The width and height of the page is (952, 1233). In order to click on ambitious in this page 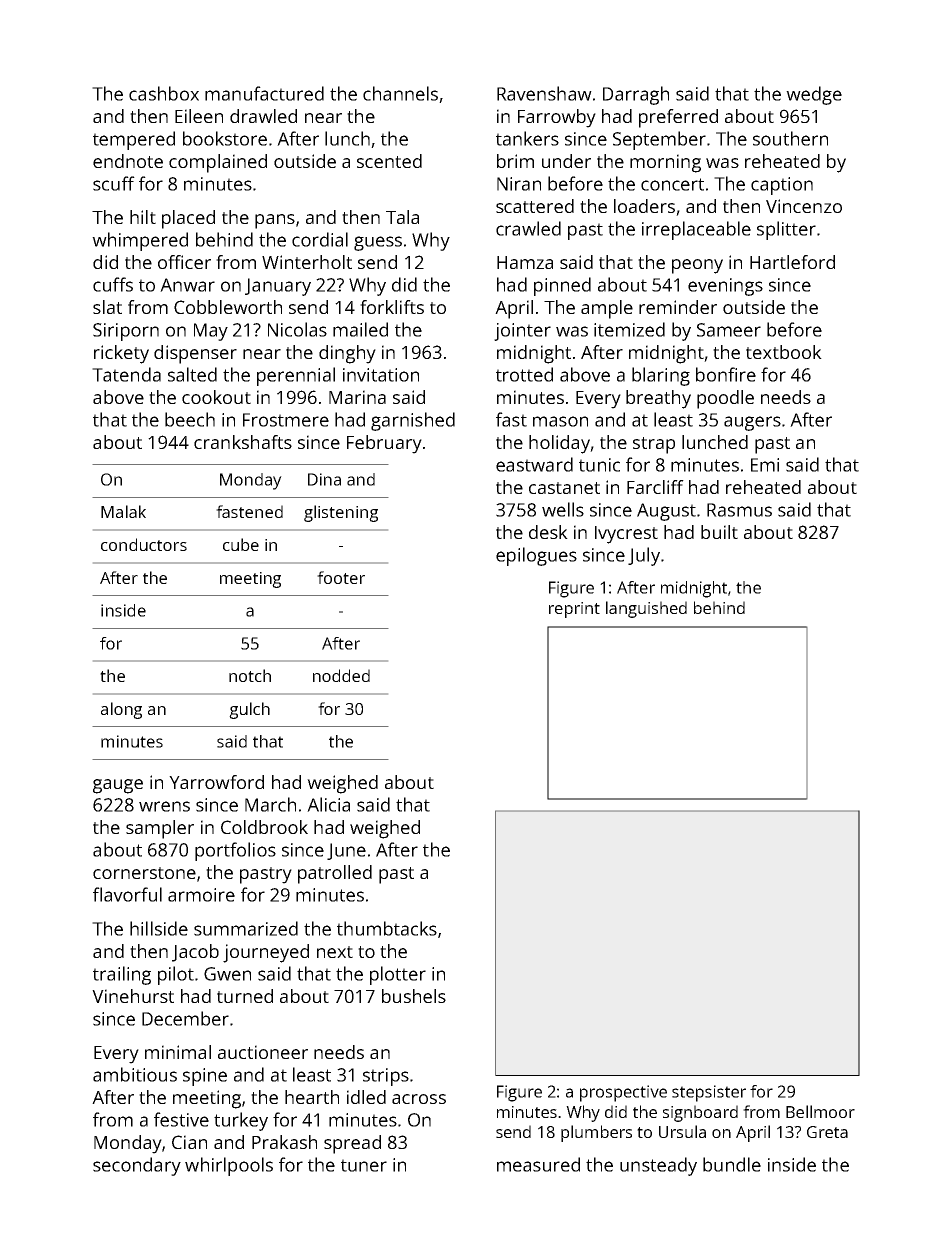, I will do `click(135, 1074)`.
